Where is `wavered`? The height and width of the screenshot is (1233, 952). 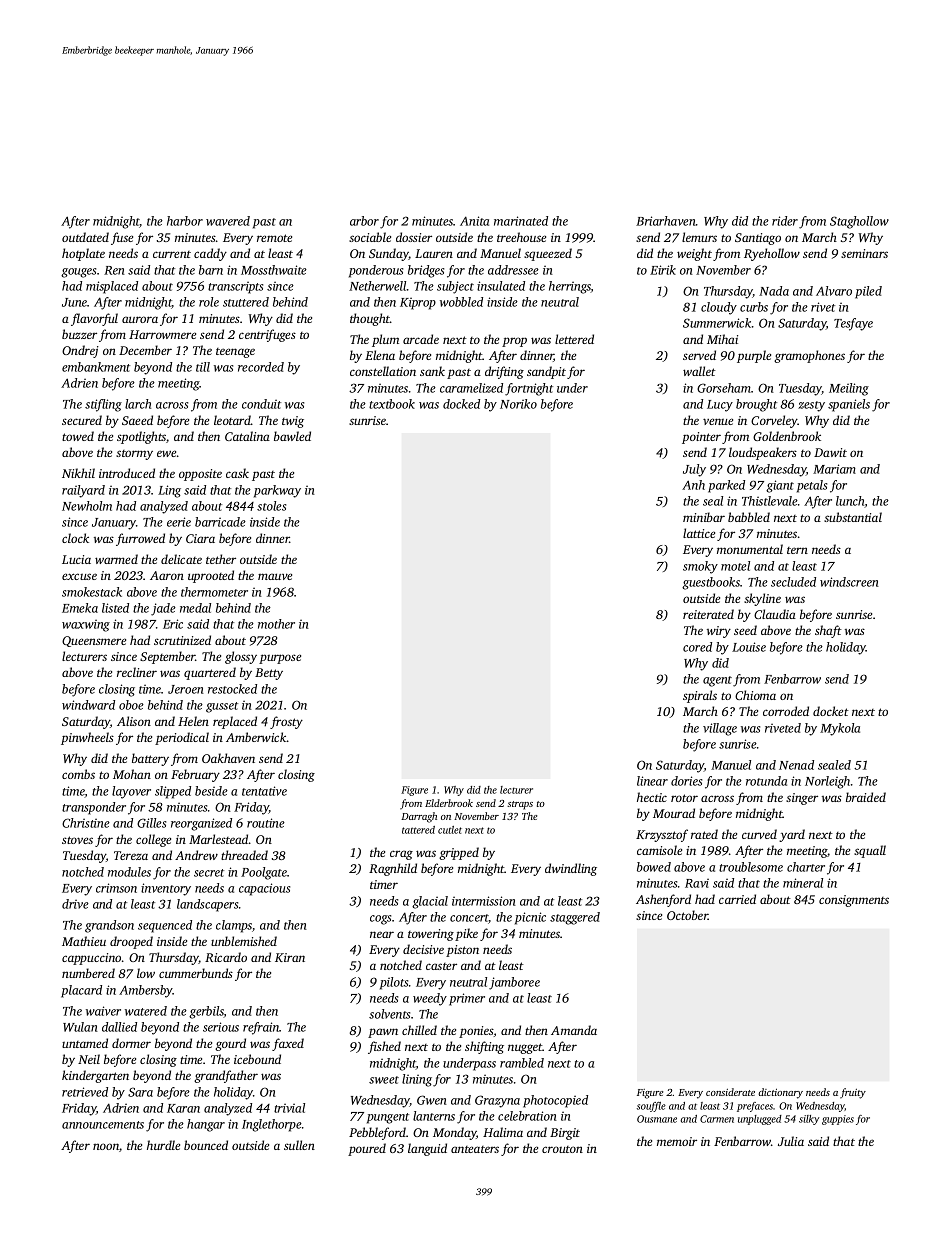
wavered is located at coordinates (228, 221).
